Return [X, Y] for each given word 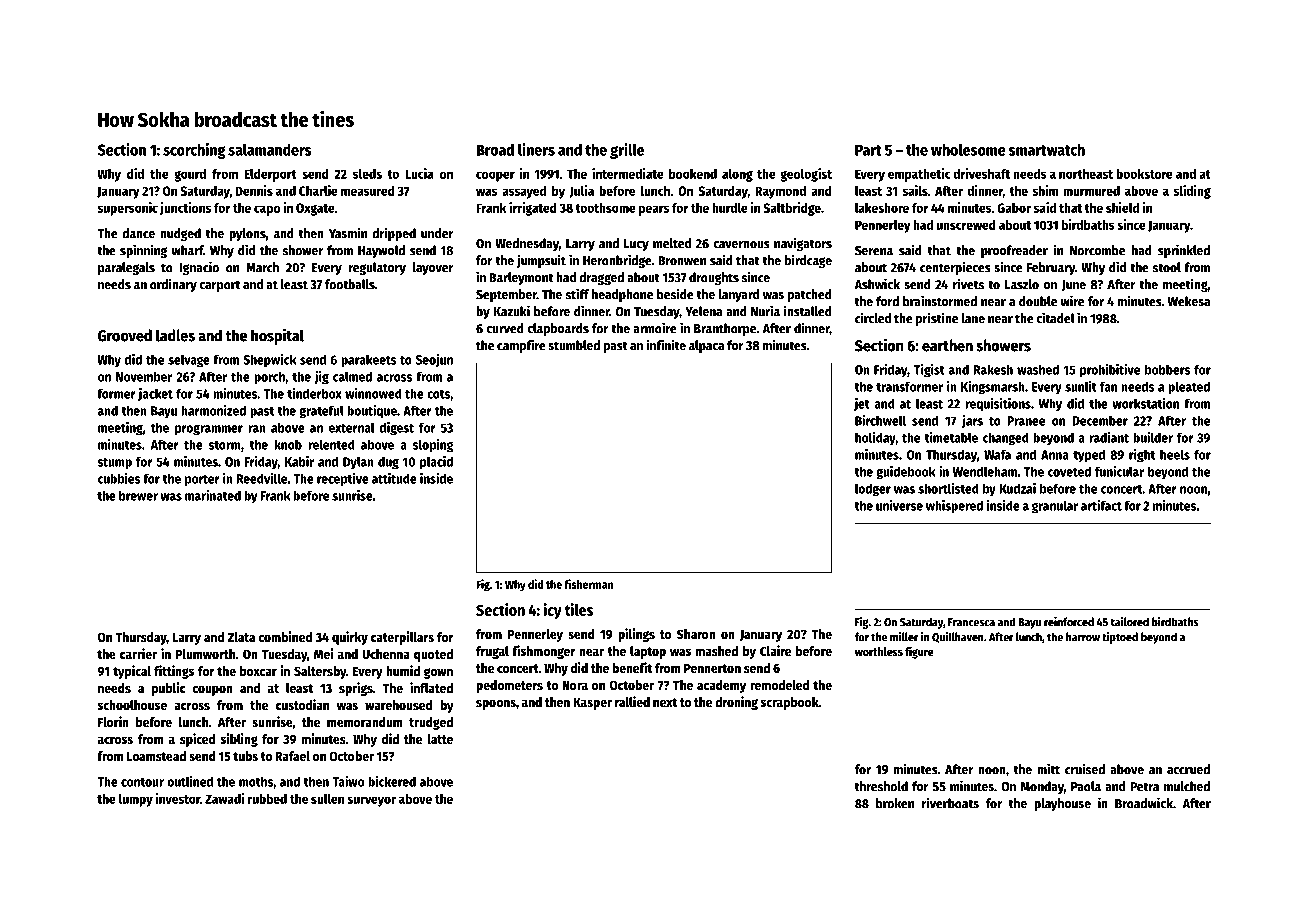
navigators [803, 244]
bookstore [1144, 174]
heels [1175, 454]
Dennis [254, 190]
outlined [190, 781]
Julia [581, 191]
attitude [394, 478]
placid [436, 463]
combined [285, 636]
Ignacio [199, 268]
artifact [1101, 505]
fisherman [588, 584]
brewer [138, 495]
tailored [1130, 622]
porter [202, 481]
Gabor [1014, 208]
